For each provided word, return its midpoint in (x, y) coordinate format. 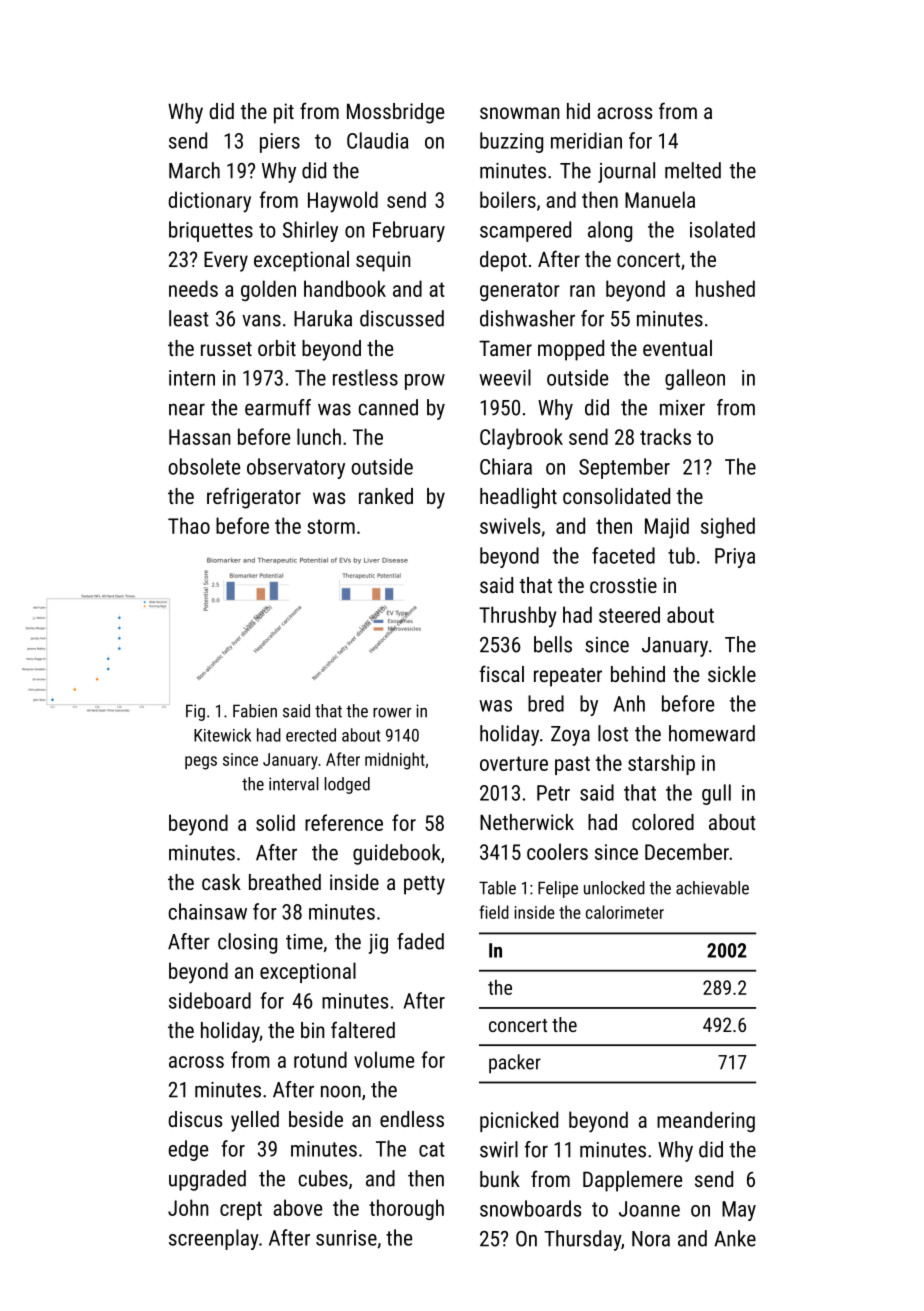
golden (268, 290)
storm (331, 526)
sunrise (346, 1238)
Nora (651, 1239)
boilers (508, 199)
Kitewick (222, 735)
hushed (725, 288)
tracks (665, 436)
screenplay (214, 1239)
